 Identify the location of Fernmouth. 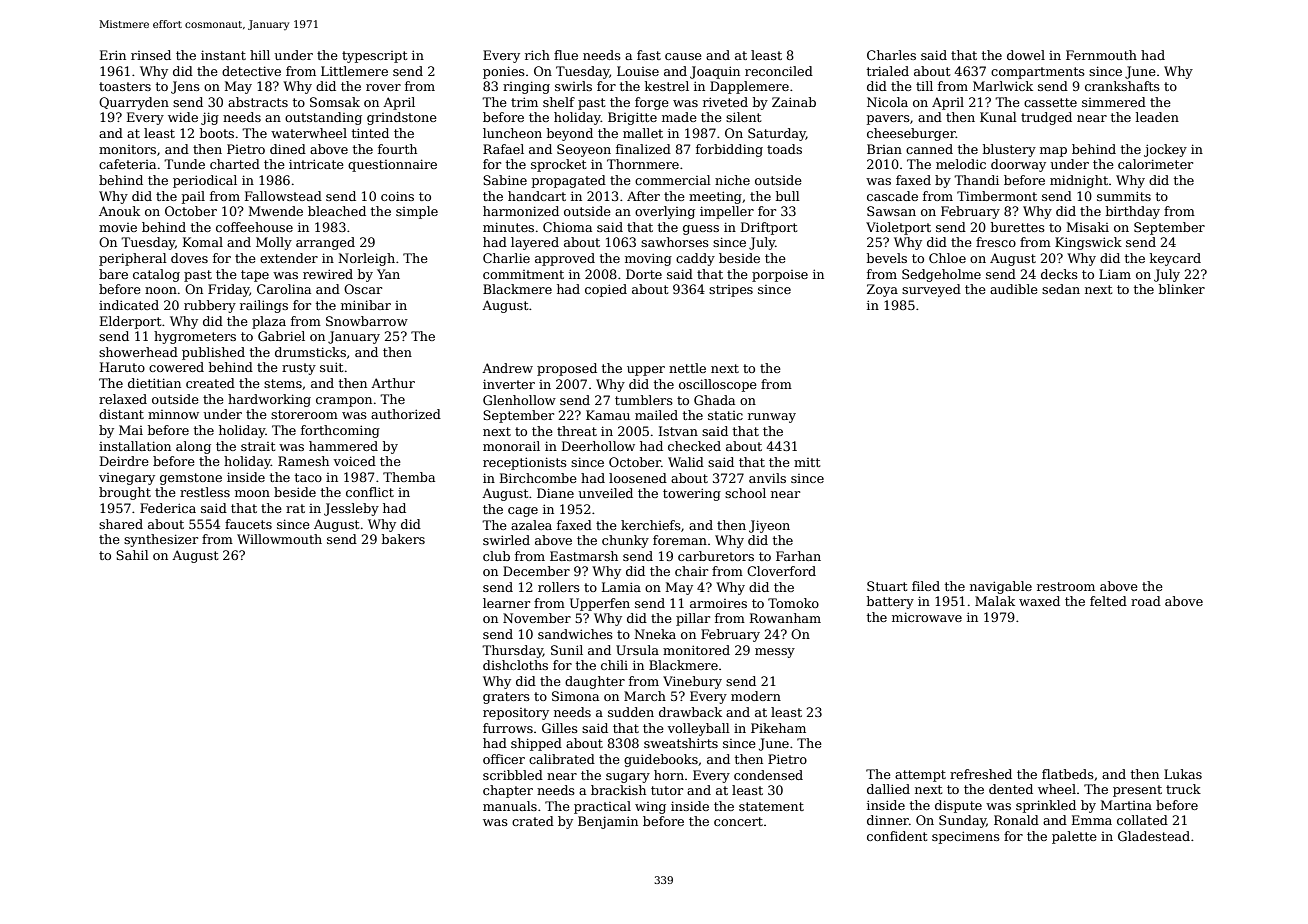
(1101, 55).
